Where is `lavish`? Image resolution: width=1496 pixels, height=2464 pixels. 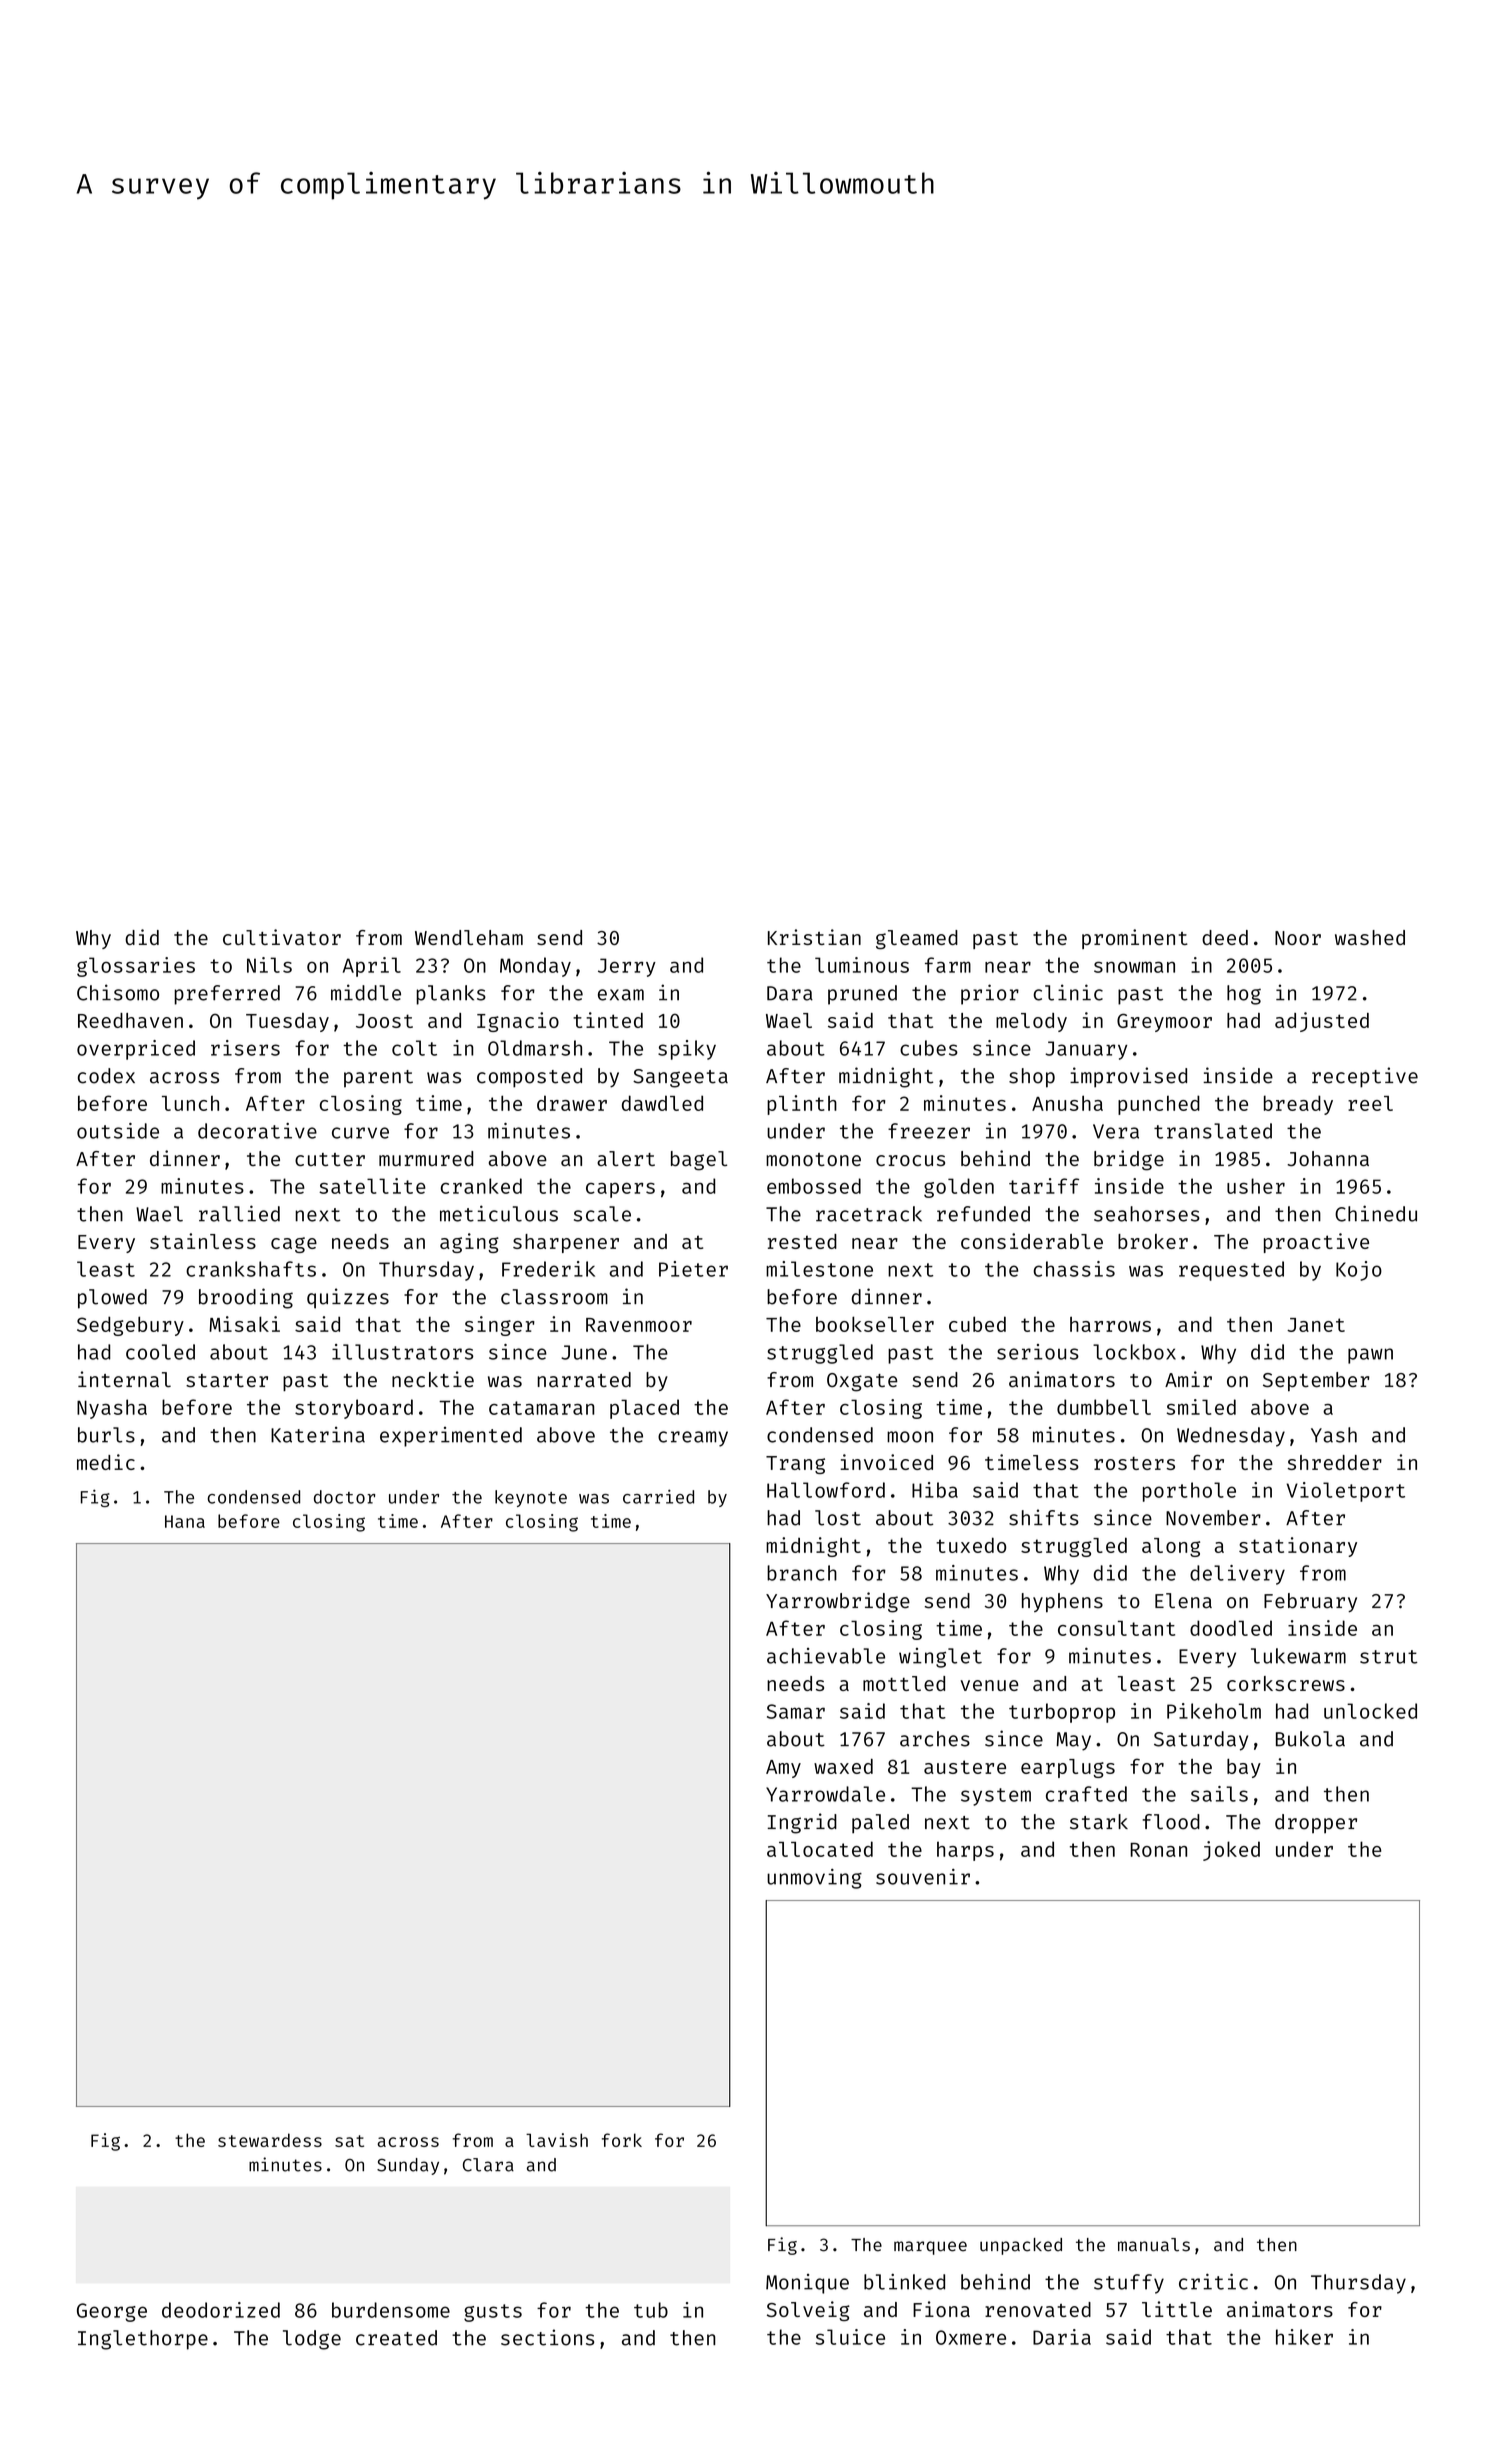
lavish is located at coordinates (557, 2140).
